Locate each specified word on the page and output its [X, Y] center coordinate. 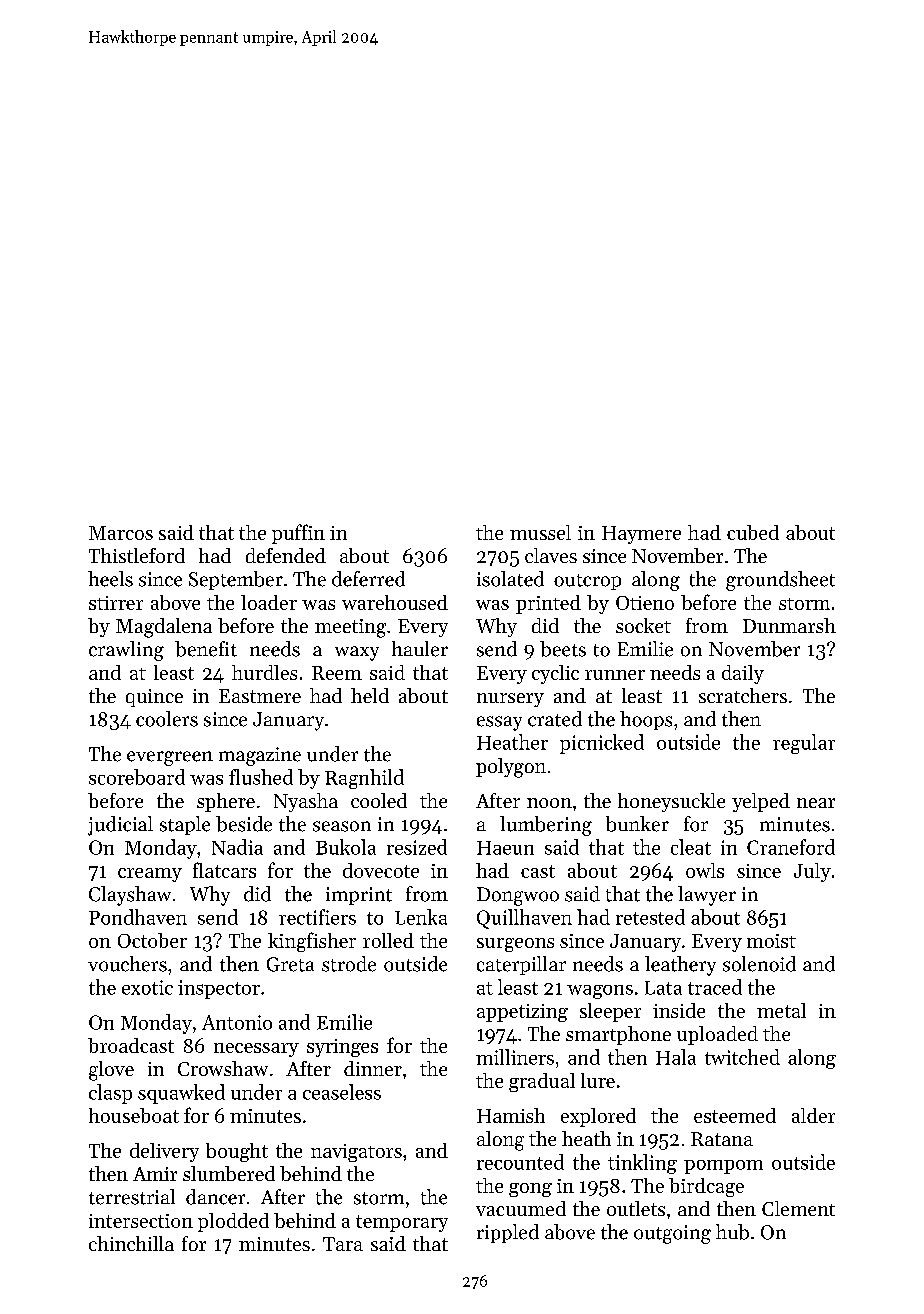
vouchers [127, 964]
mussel [540, 532]
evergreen [170, 758]
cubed [753, 532]
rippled [508, 1233]
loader [269, 602]
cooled [379, 800]
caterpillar [521, 965]
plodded [233, 1222]
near [816, 803]
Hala [676, 1057]
